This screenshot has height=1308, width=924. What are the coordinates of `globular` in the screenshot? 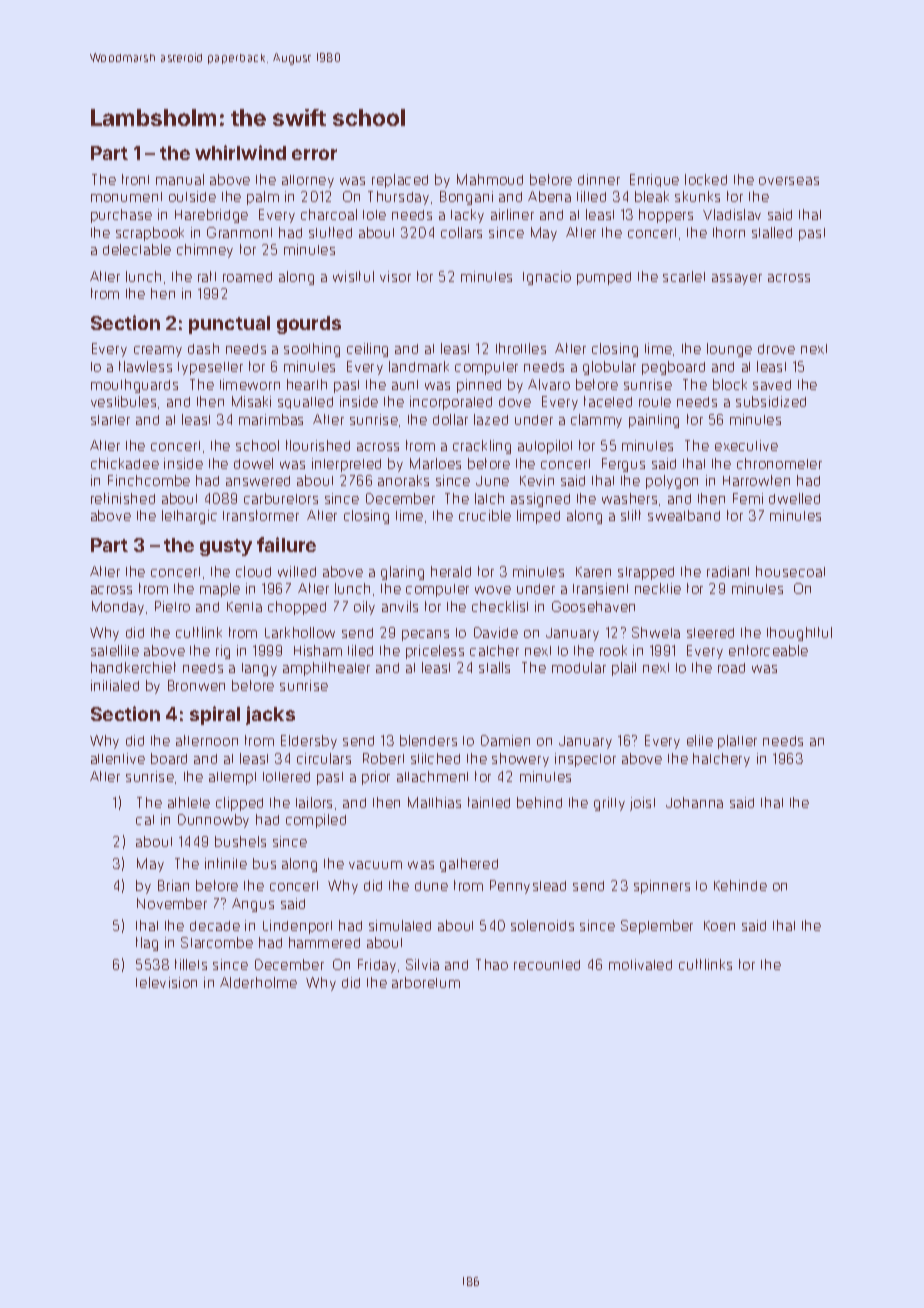 It's located at (609, 368).
